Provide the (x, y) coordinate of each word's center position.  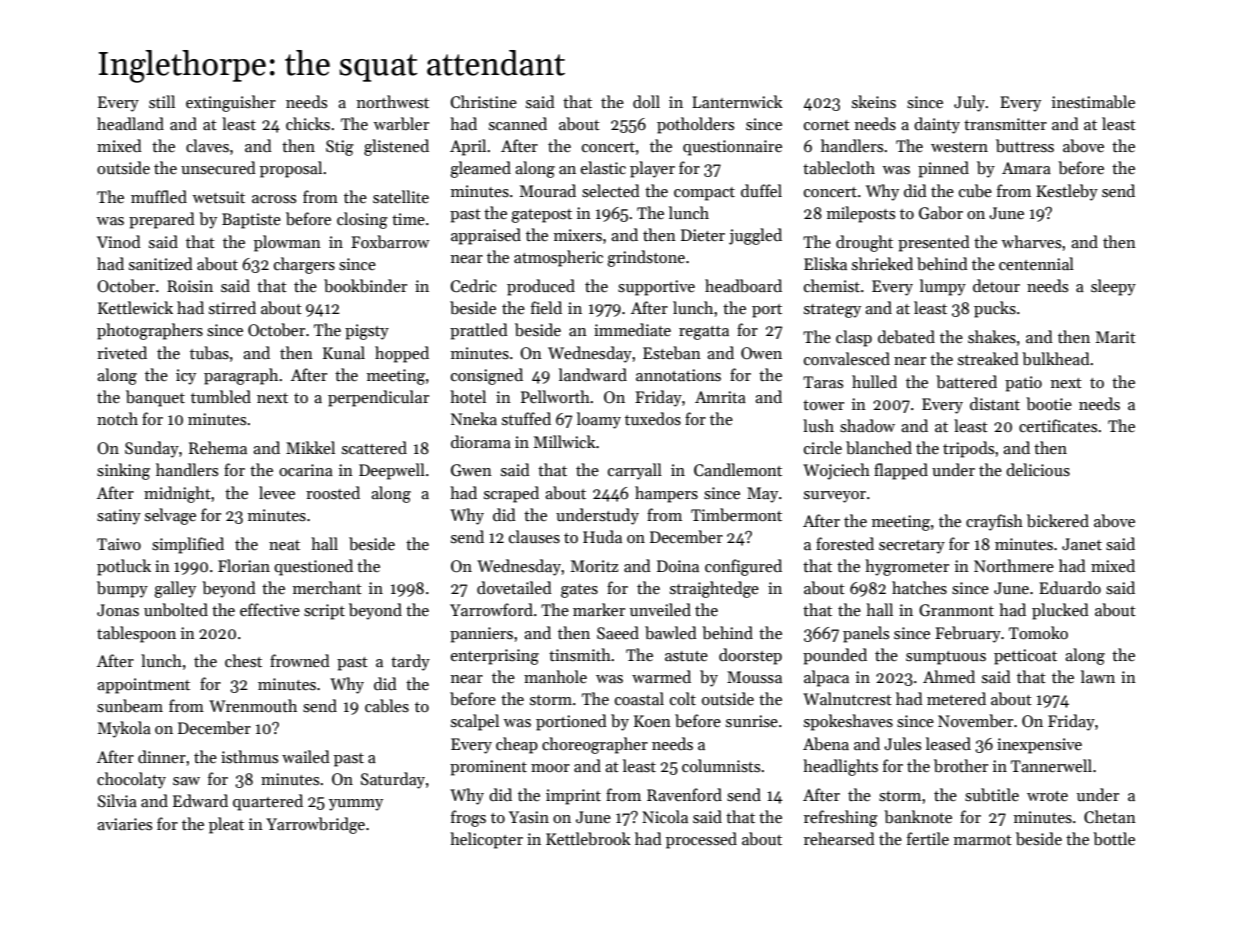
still (162, 101)
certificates (1058, 425)
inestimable (1093, 102)
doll (646, 101)
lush (818, 425)
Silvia (117, 800)
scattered (374, 447)
